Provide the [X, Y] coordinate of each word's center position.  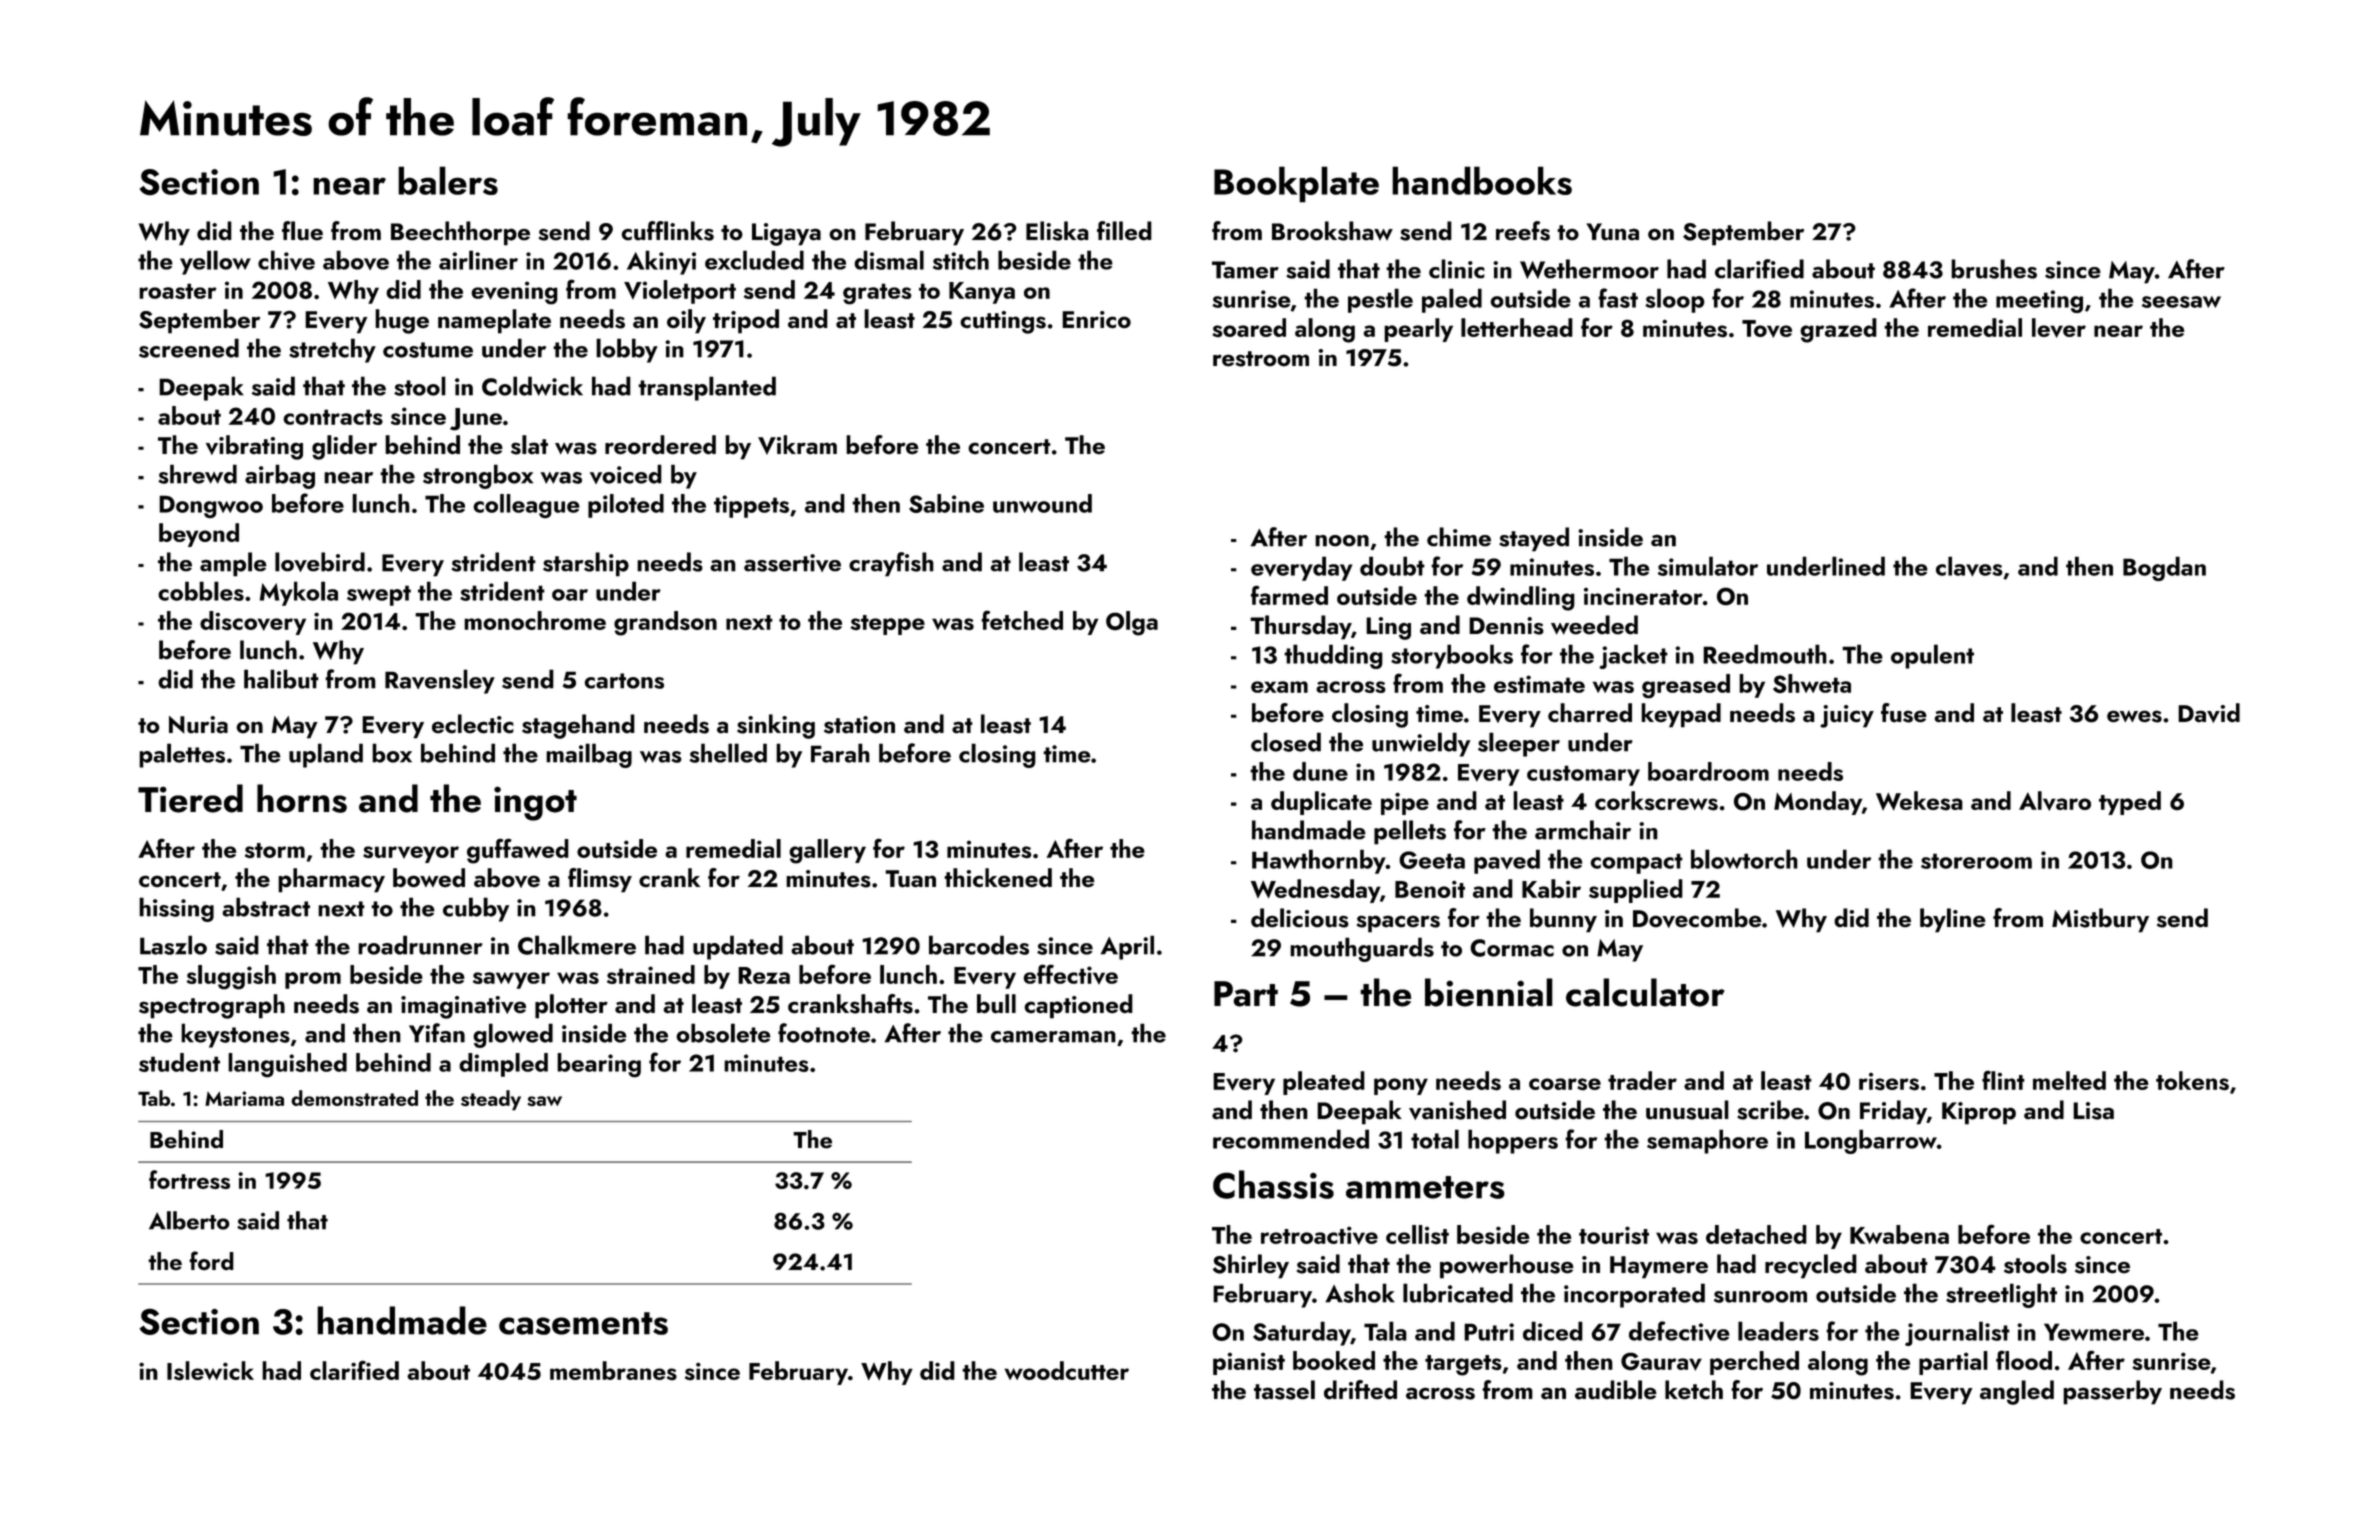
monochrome [535, 620]
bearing [599, 1065]
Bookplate [1296, 184]
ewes [2134, 716]
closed [1286, 742]
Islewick [210, 1371]
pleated [1324, 1083]
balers [448, 180]
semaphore [1707, 1141]
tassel [1284, 1390]
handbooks [1482, 180]
